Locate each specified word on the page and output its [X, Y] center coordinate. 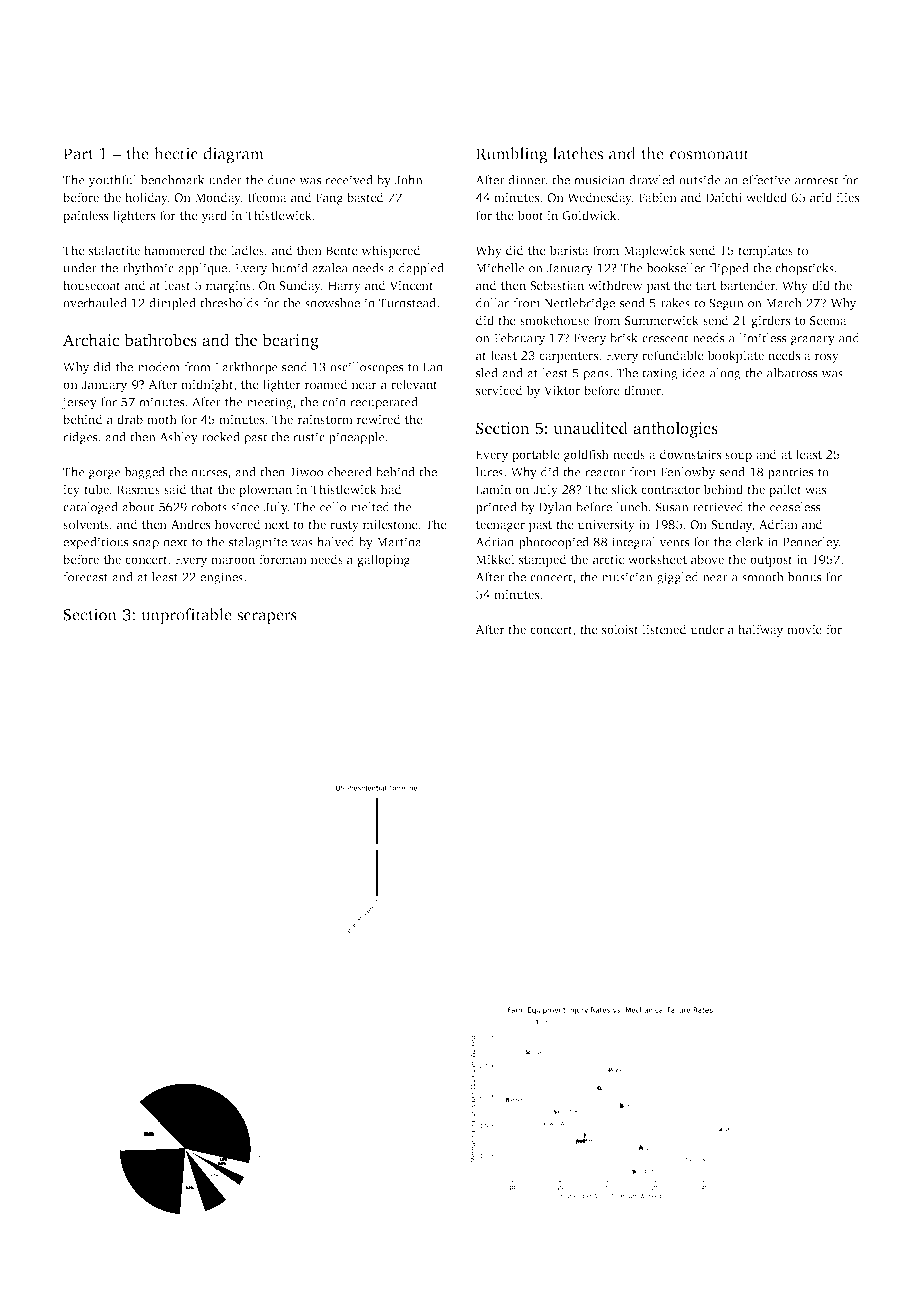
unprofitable [186, 616]
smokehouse [554, 320]
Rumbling [512, 155]
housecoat [92, 285]
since [245, 507]
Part [78, 154]
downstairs [690, 454]
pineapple [357, 438]
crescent [665, 338]
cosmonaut [709, 154]
